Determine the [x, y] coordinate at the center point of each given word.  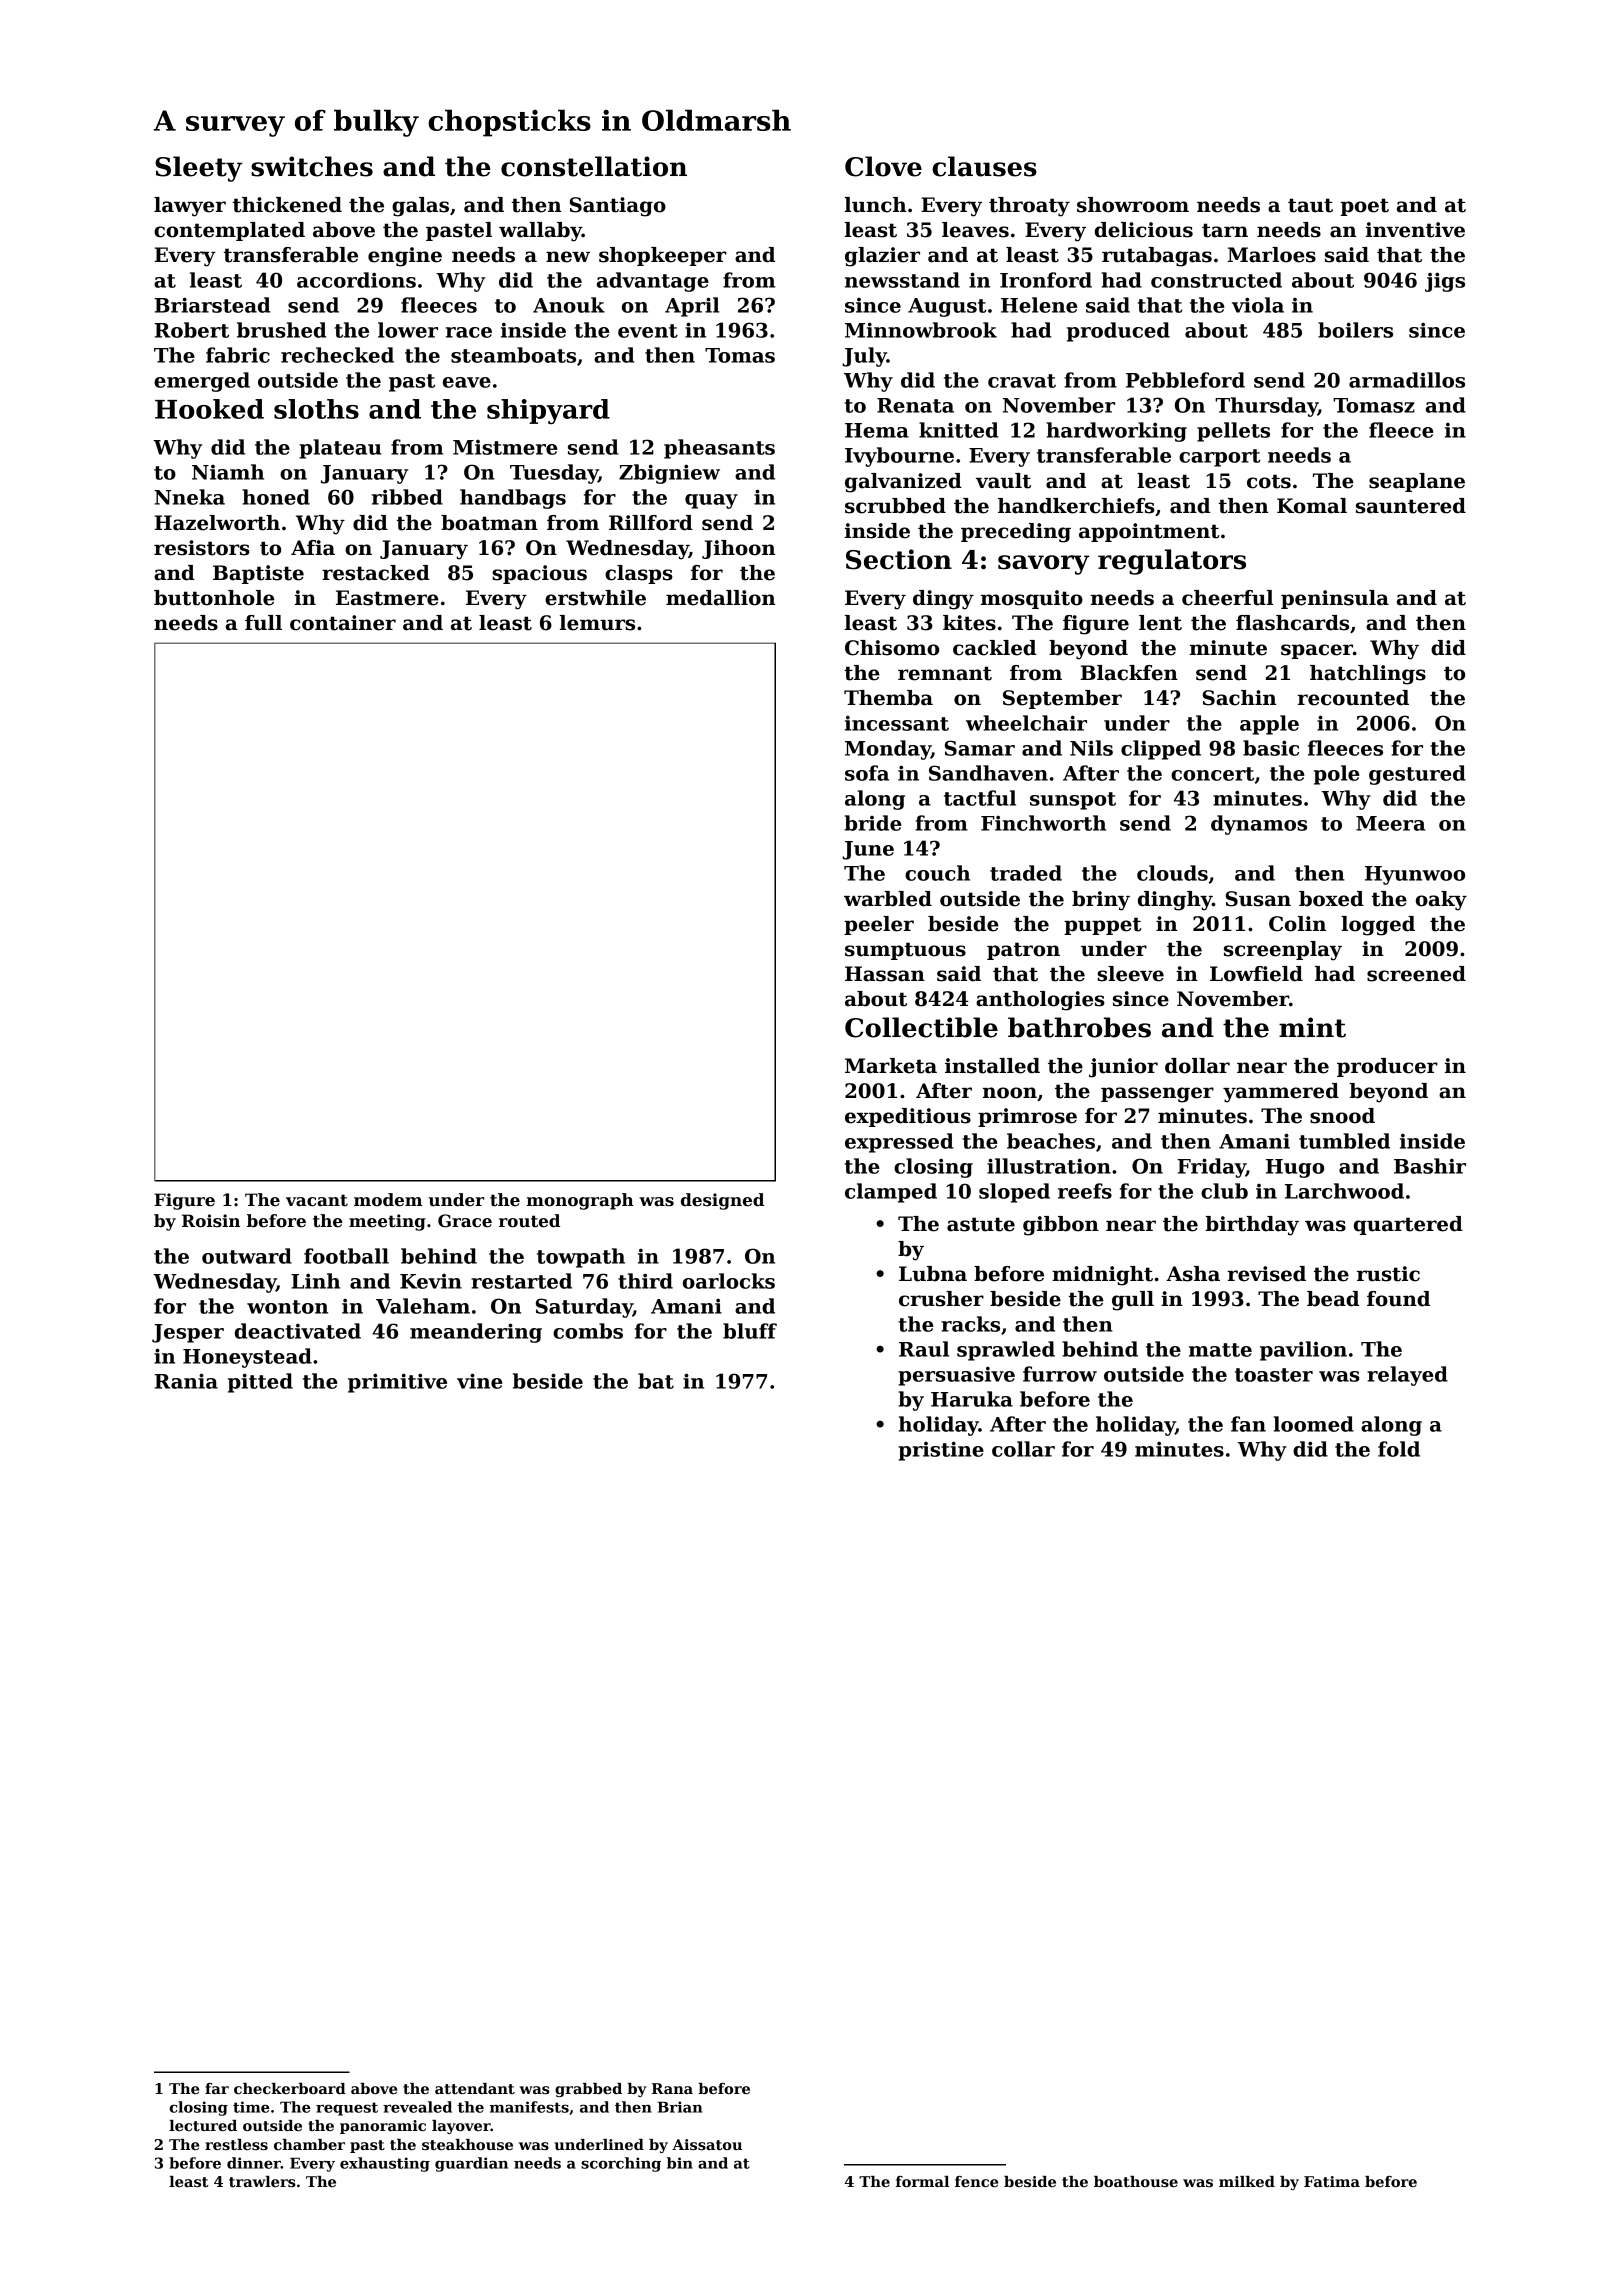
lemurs [597, 623]
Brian [680, 2107]
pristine [941, 1451]
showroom [1133, 205]
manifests [529, 2107]
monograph [580, 1201]
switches [312, 166]
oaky [1441, 901]
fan [1248, 1424]
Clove [883, 166]
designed [722, 1201]
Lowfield [1256, 974]
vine [480, 1381]
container [343, 623]
